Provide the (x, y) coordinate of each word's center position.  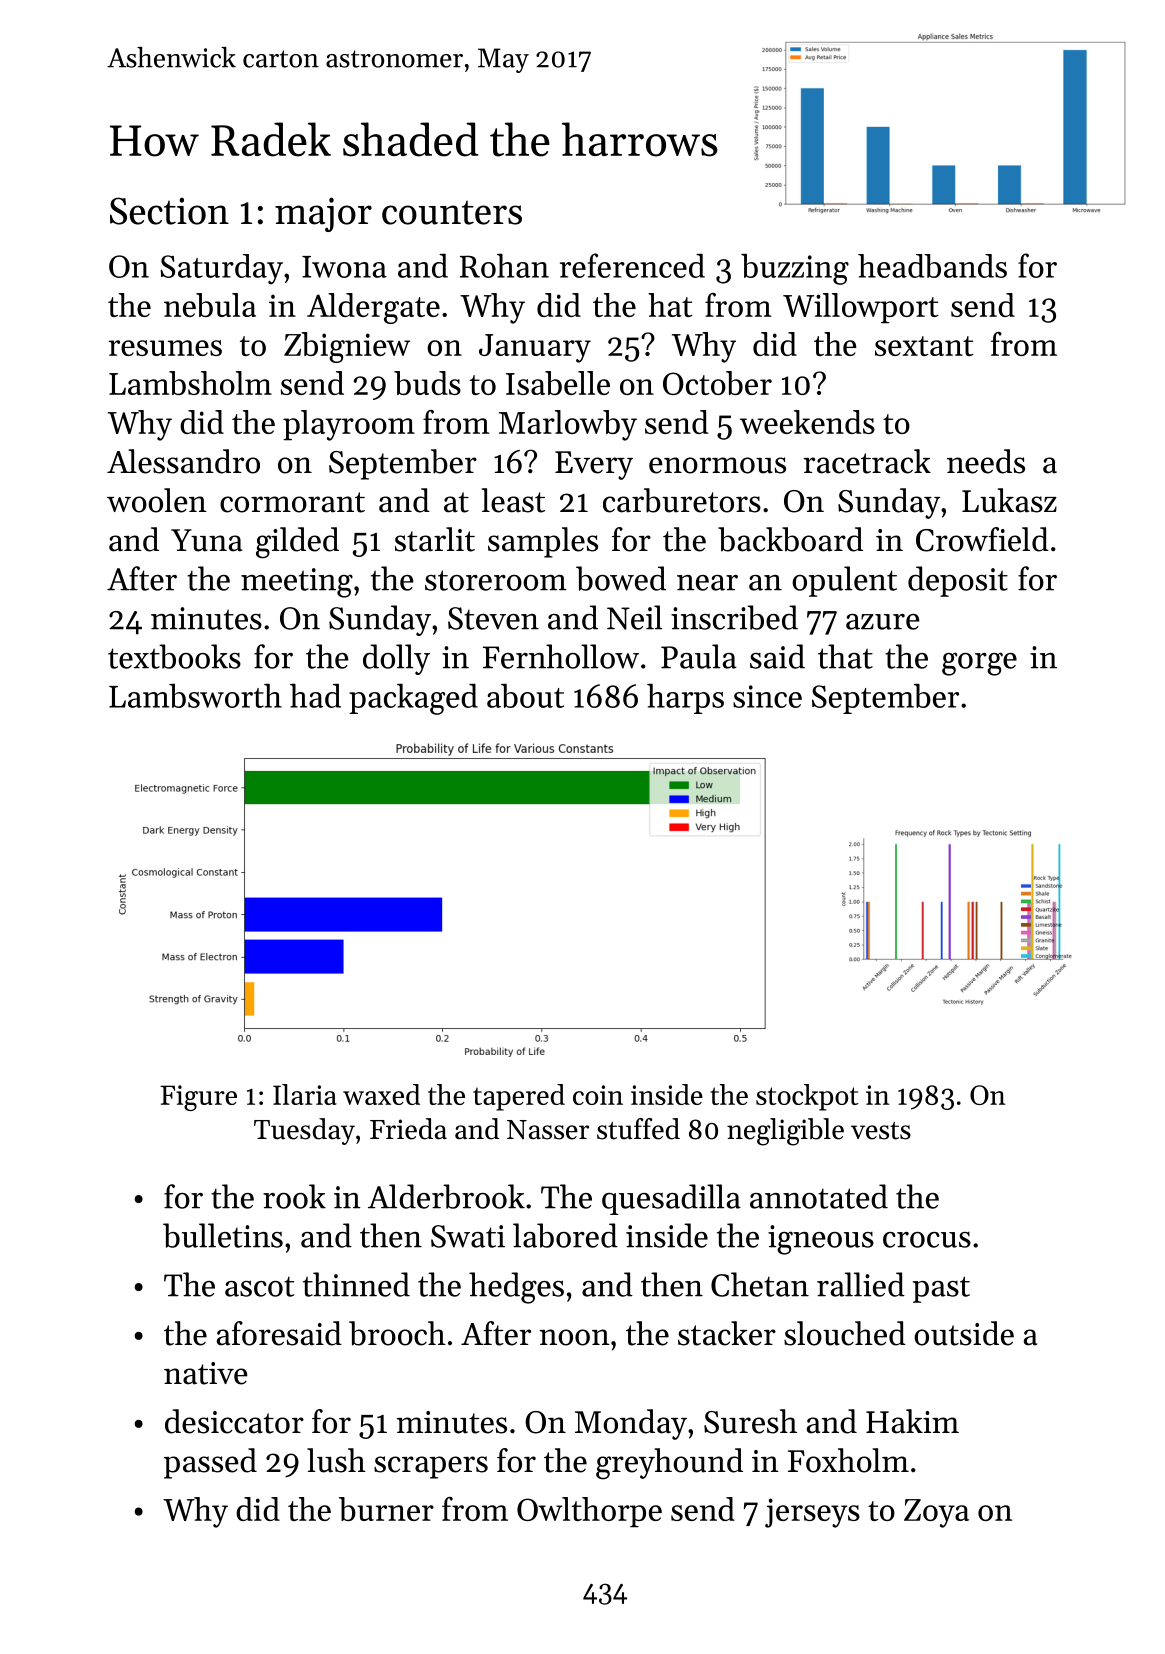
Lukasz (1009, 500)
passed (210, 1463)
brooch (397, 1333)
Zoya (936, 1513)
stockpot (807, 1097)
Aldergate (373, 308)
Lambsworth (195, 695)
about (525, 695)
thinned (356, 1284)
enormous (717, 465)
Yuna (206, 540)
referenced (632, 265)
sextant (924, 346)
